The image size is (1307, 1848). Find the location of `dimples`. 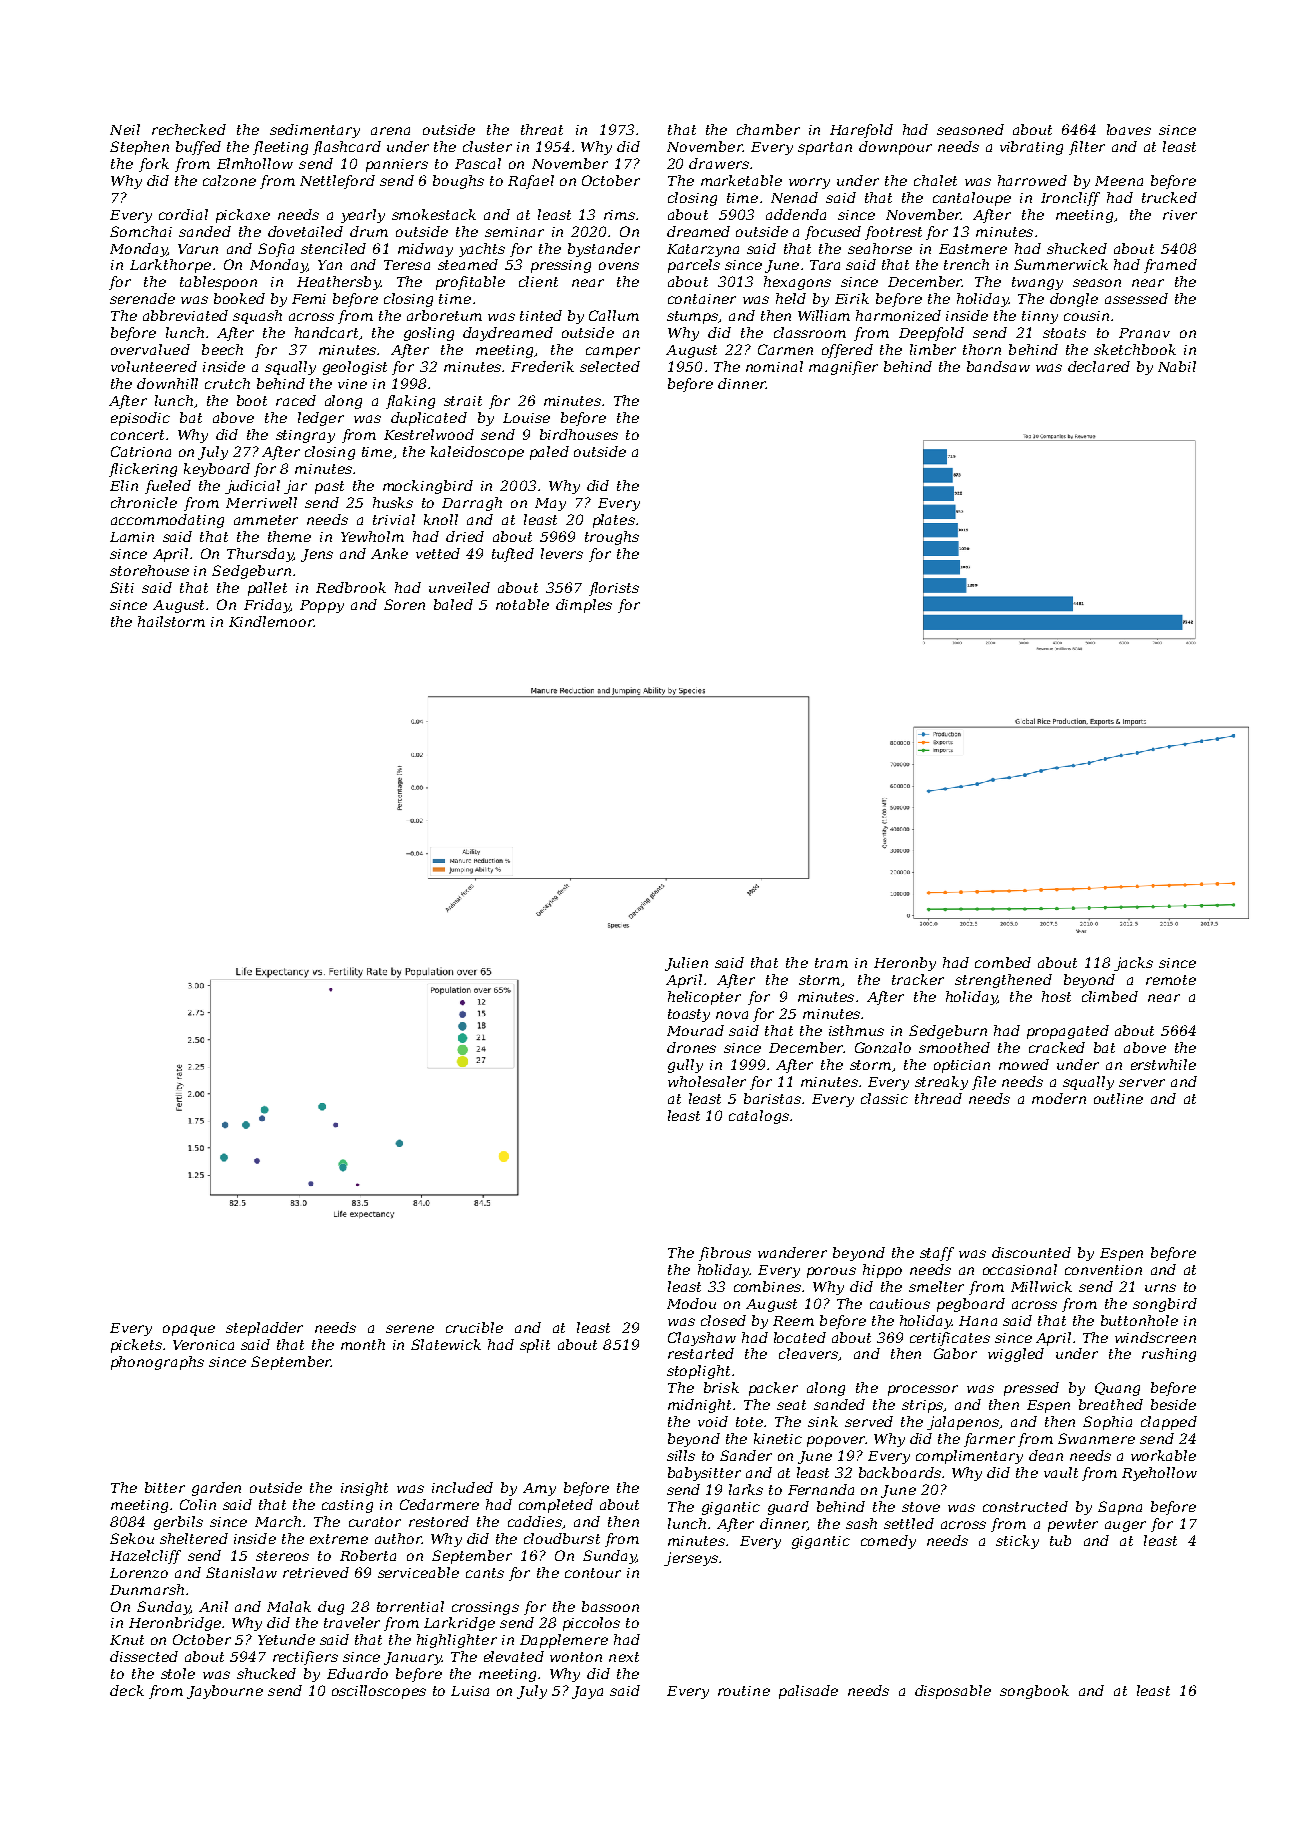

dimples is located at coordinates (584, 606).
